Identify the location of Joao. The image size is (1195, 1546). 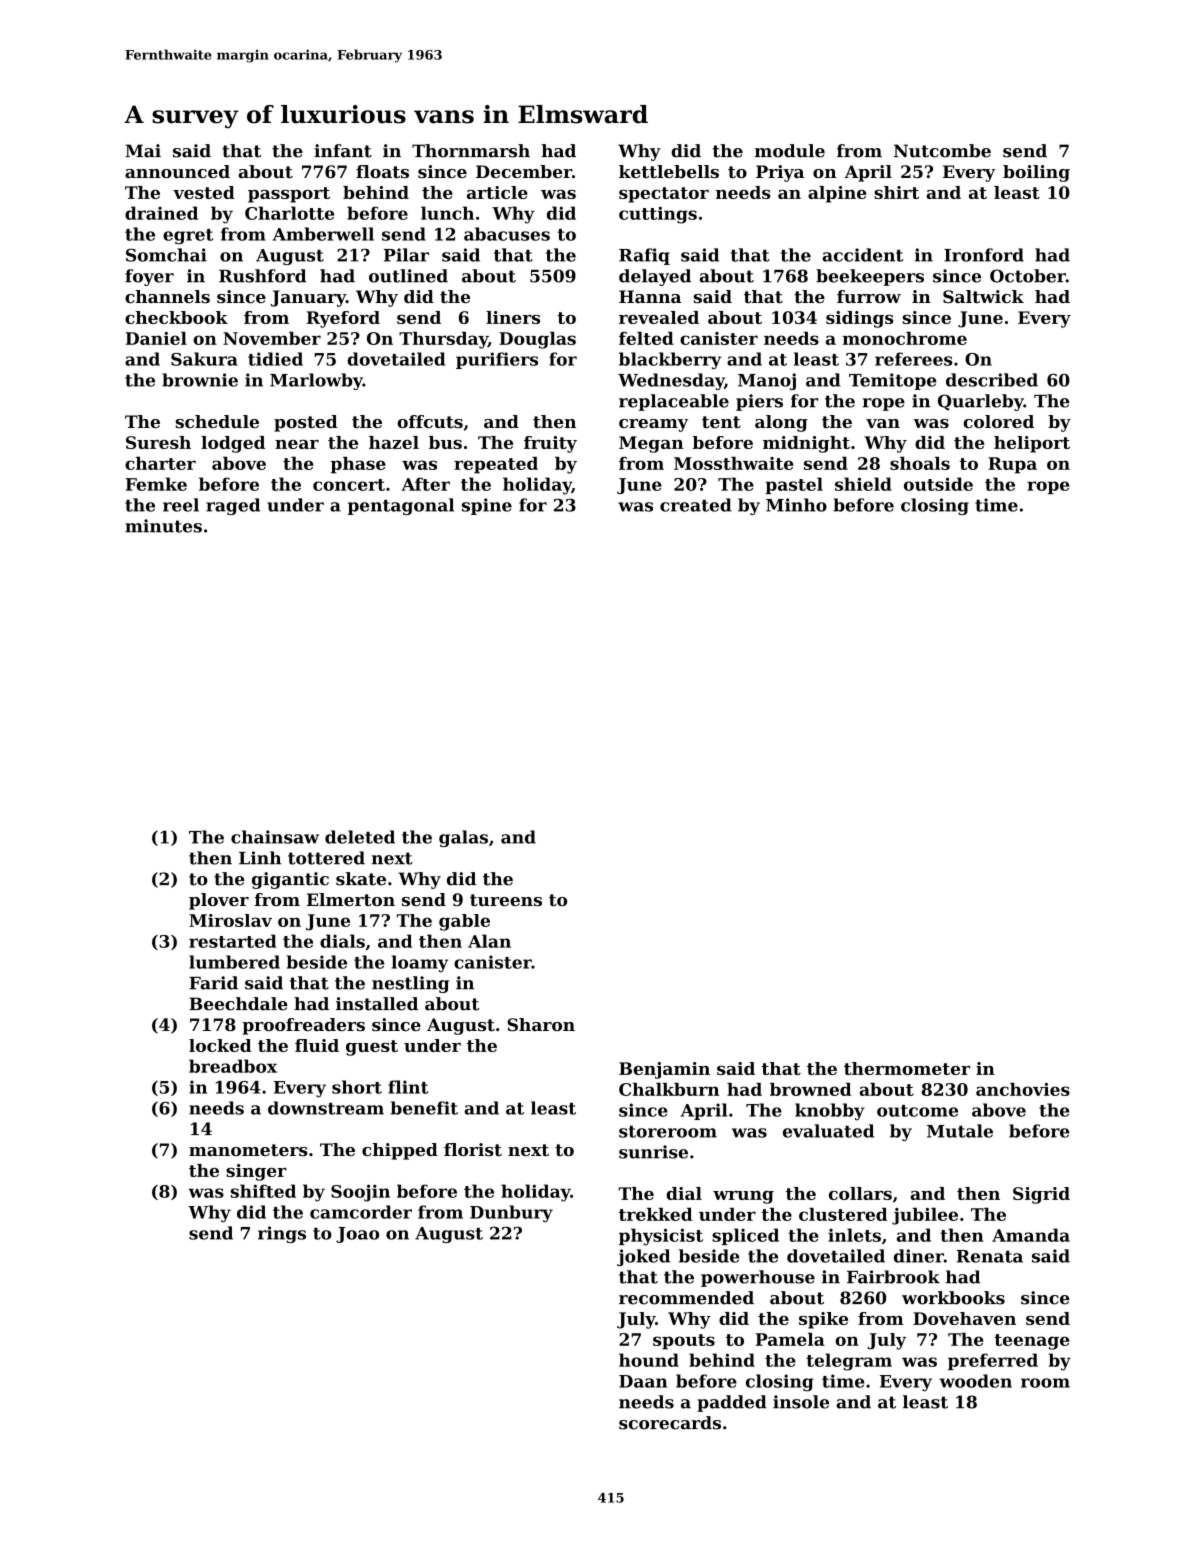
(357, 1235).
